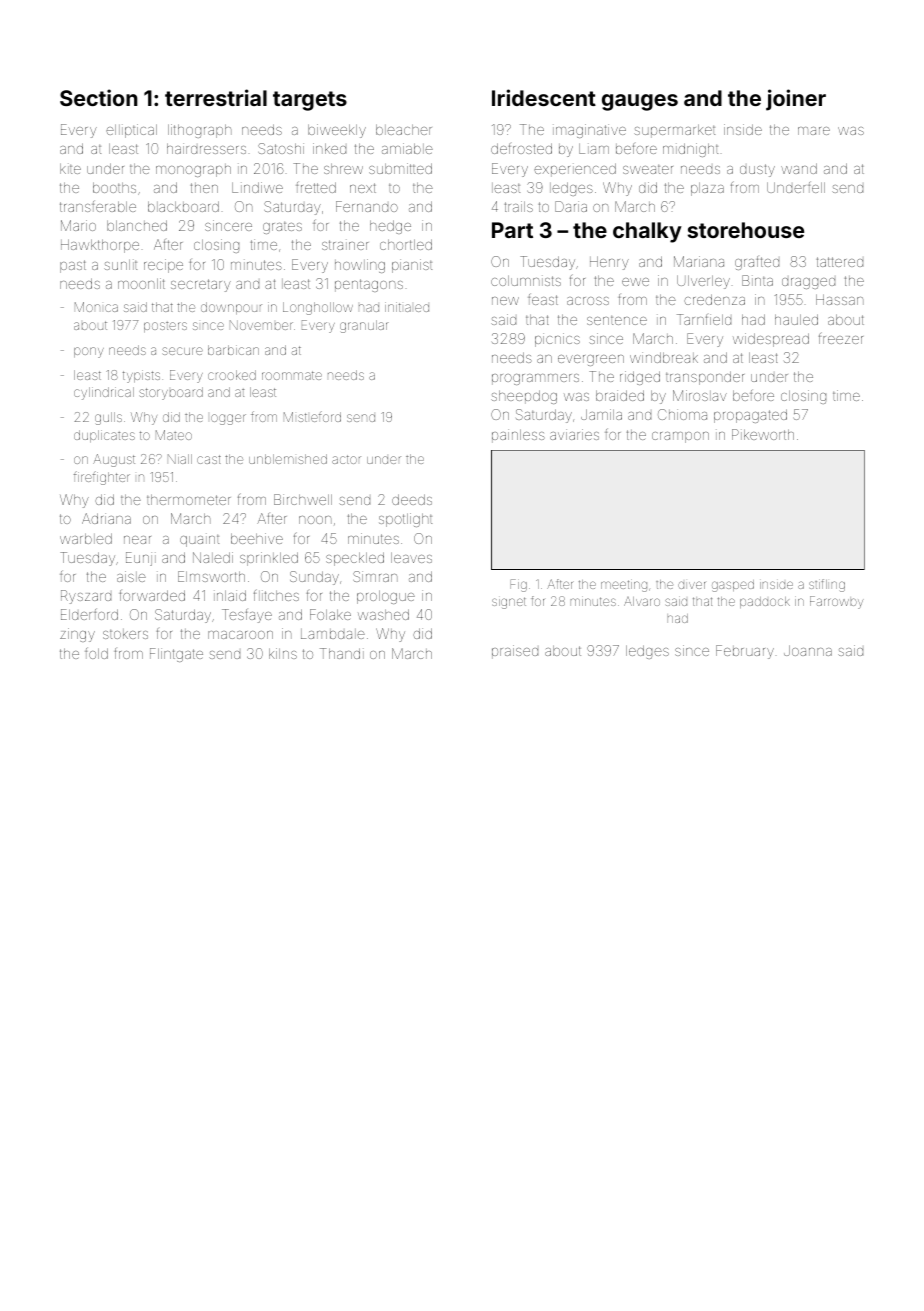 Image resolution: width=924 pixels, height=1311 pixels. What do you see at coordinates (89, 352) in the image?
I see `pony` at bounding box center [89, 352].
